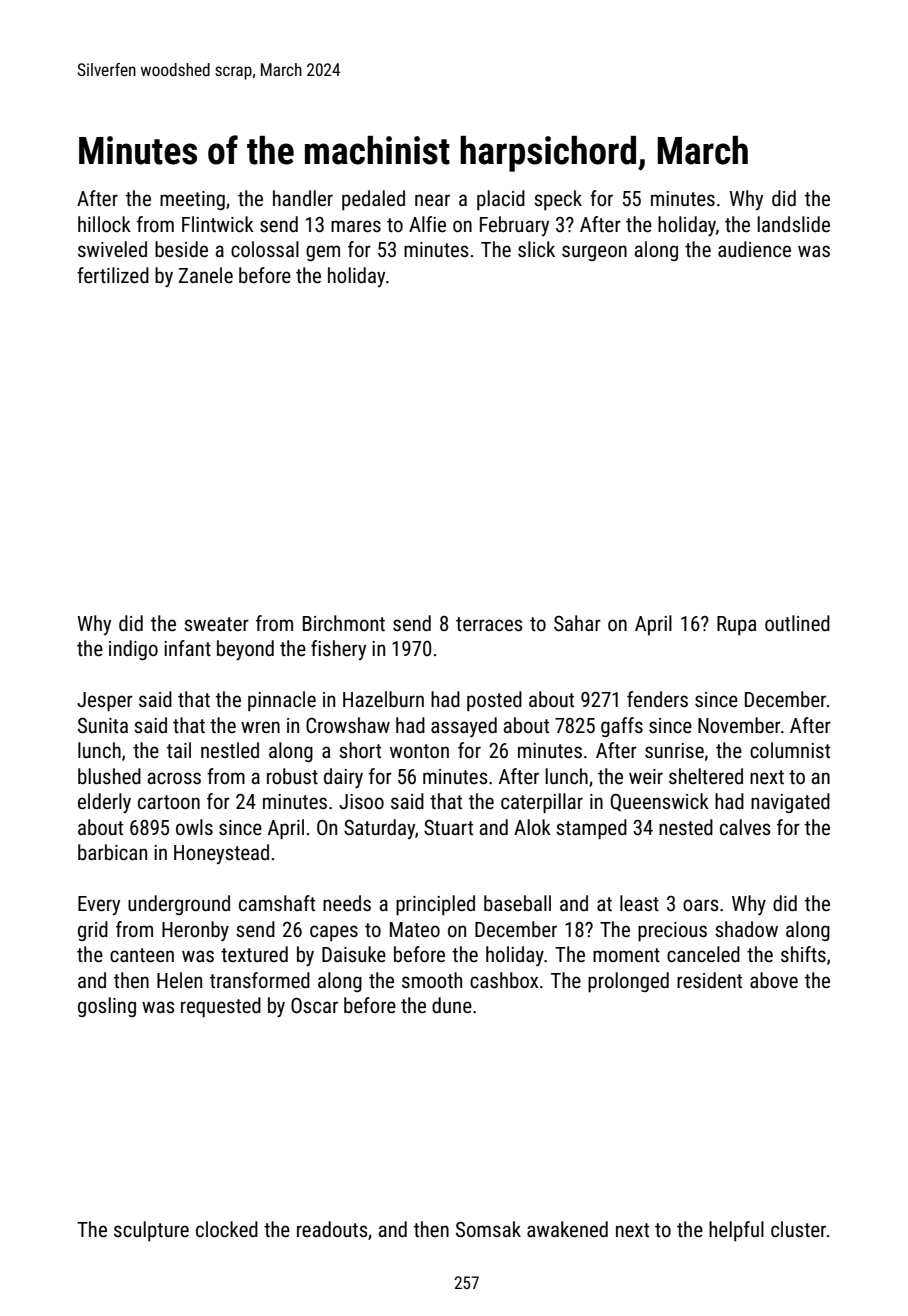 The height and width of the document is (1316, 908). Describe the element at coordinates (133, 650) in the document. I see `indigo` at that location.
